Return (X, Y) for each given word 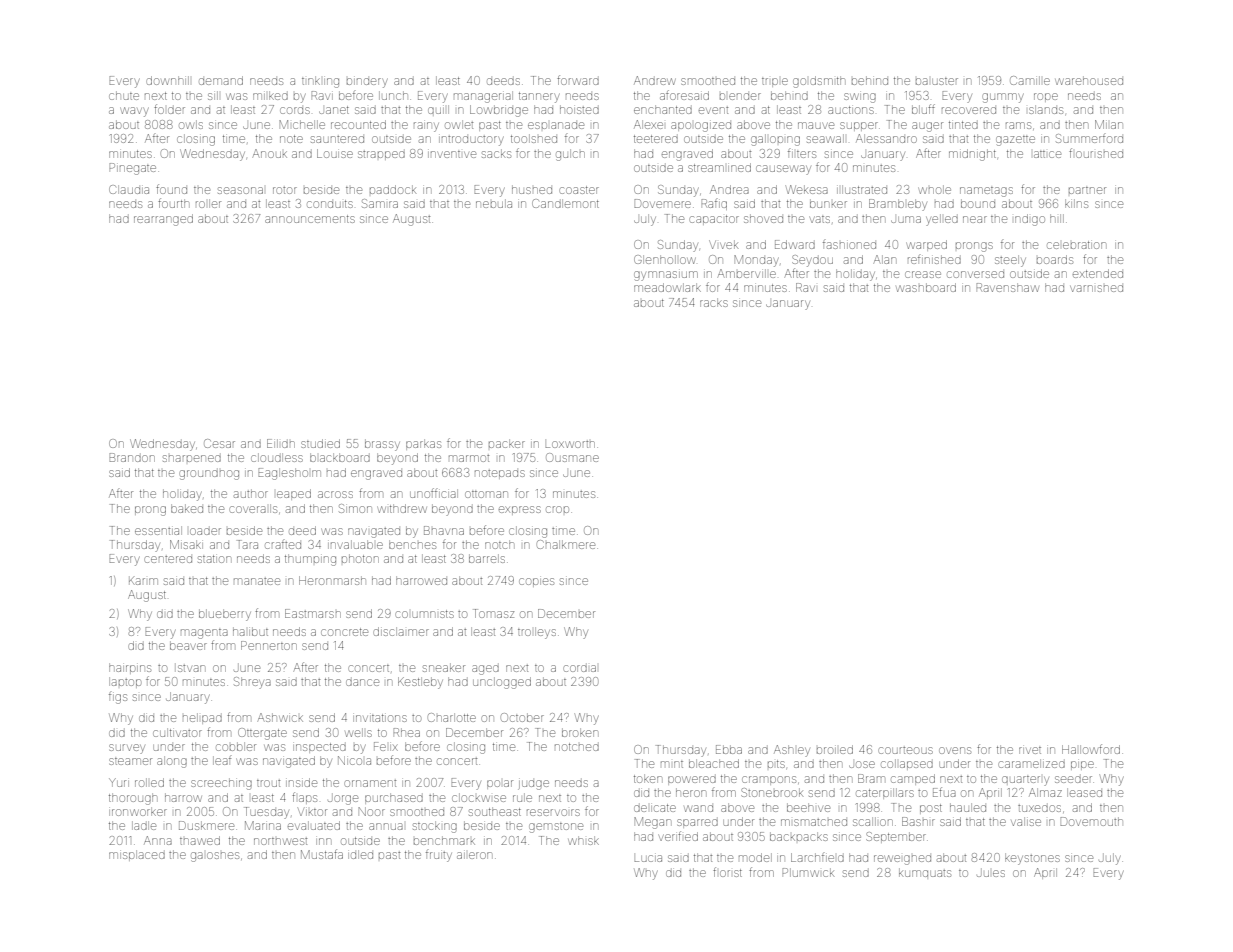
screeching (221, 784)
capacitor (714, 220)
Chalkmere (566, 544)
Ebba (729, 749)
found (171, 189)
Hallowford (1091, 749)
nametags (986, 192)
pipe (1082, 765)
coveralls (253, 508)
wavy (134, 112)
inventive (452, 154)
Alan (885, 259)
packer (507, 443)
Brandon (132, 457)
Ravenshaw (1008, 287)
